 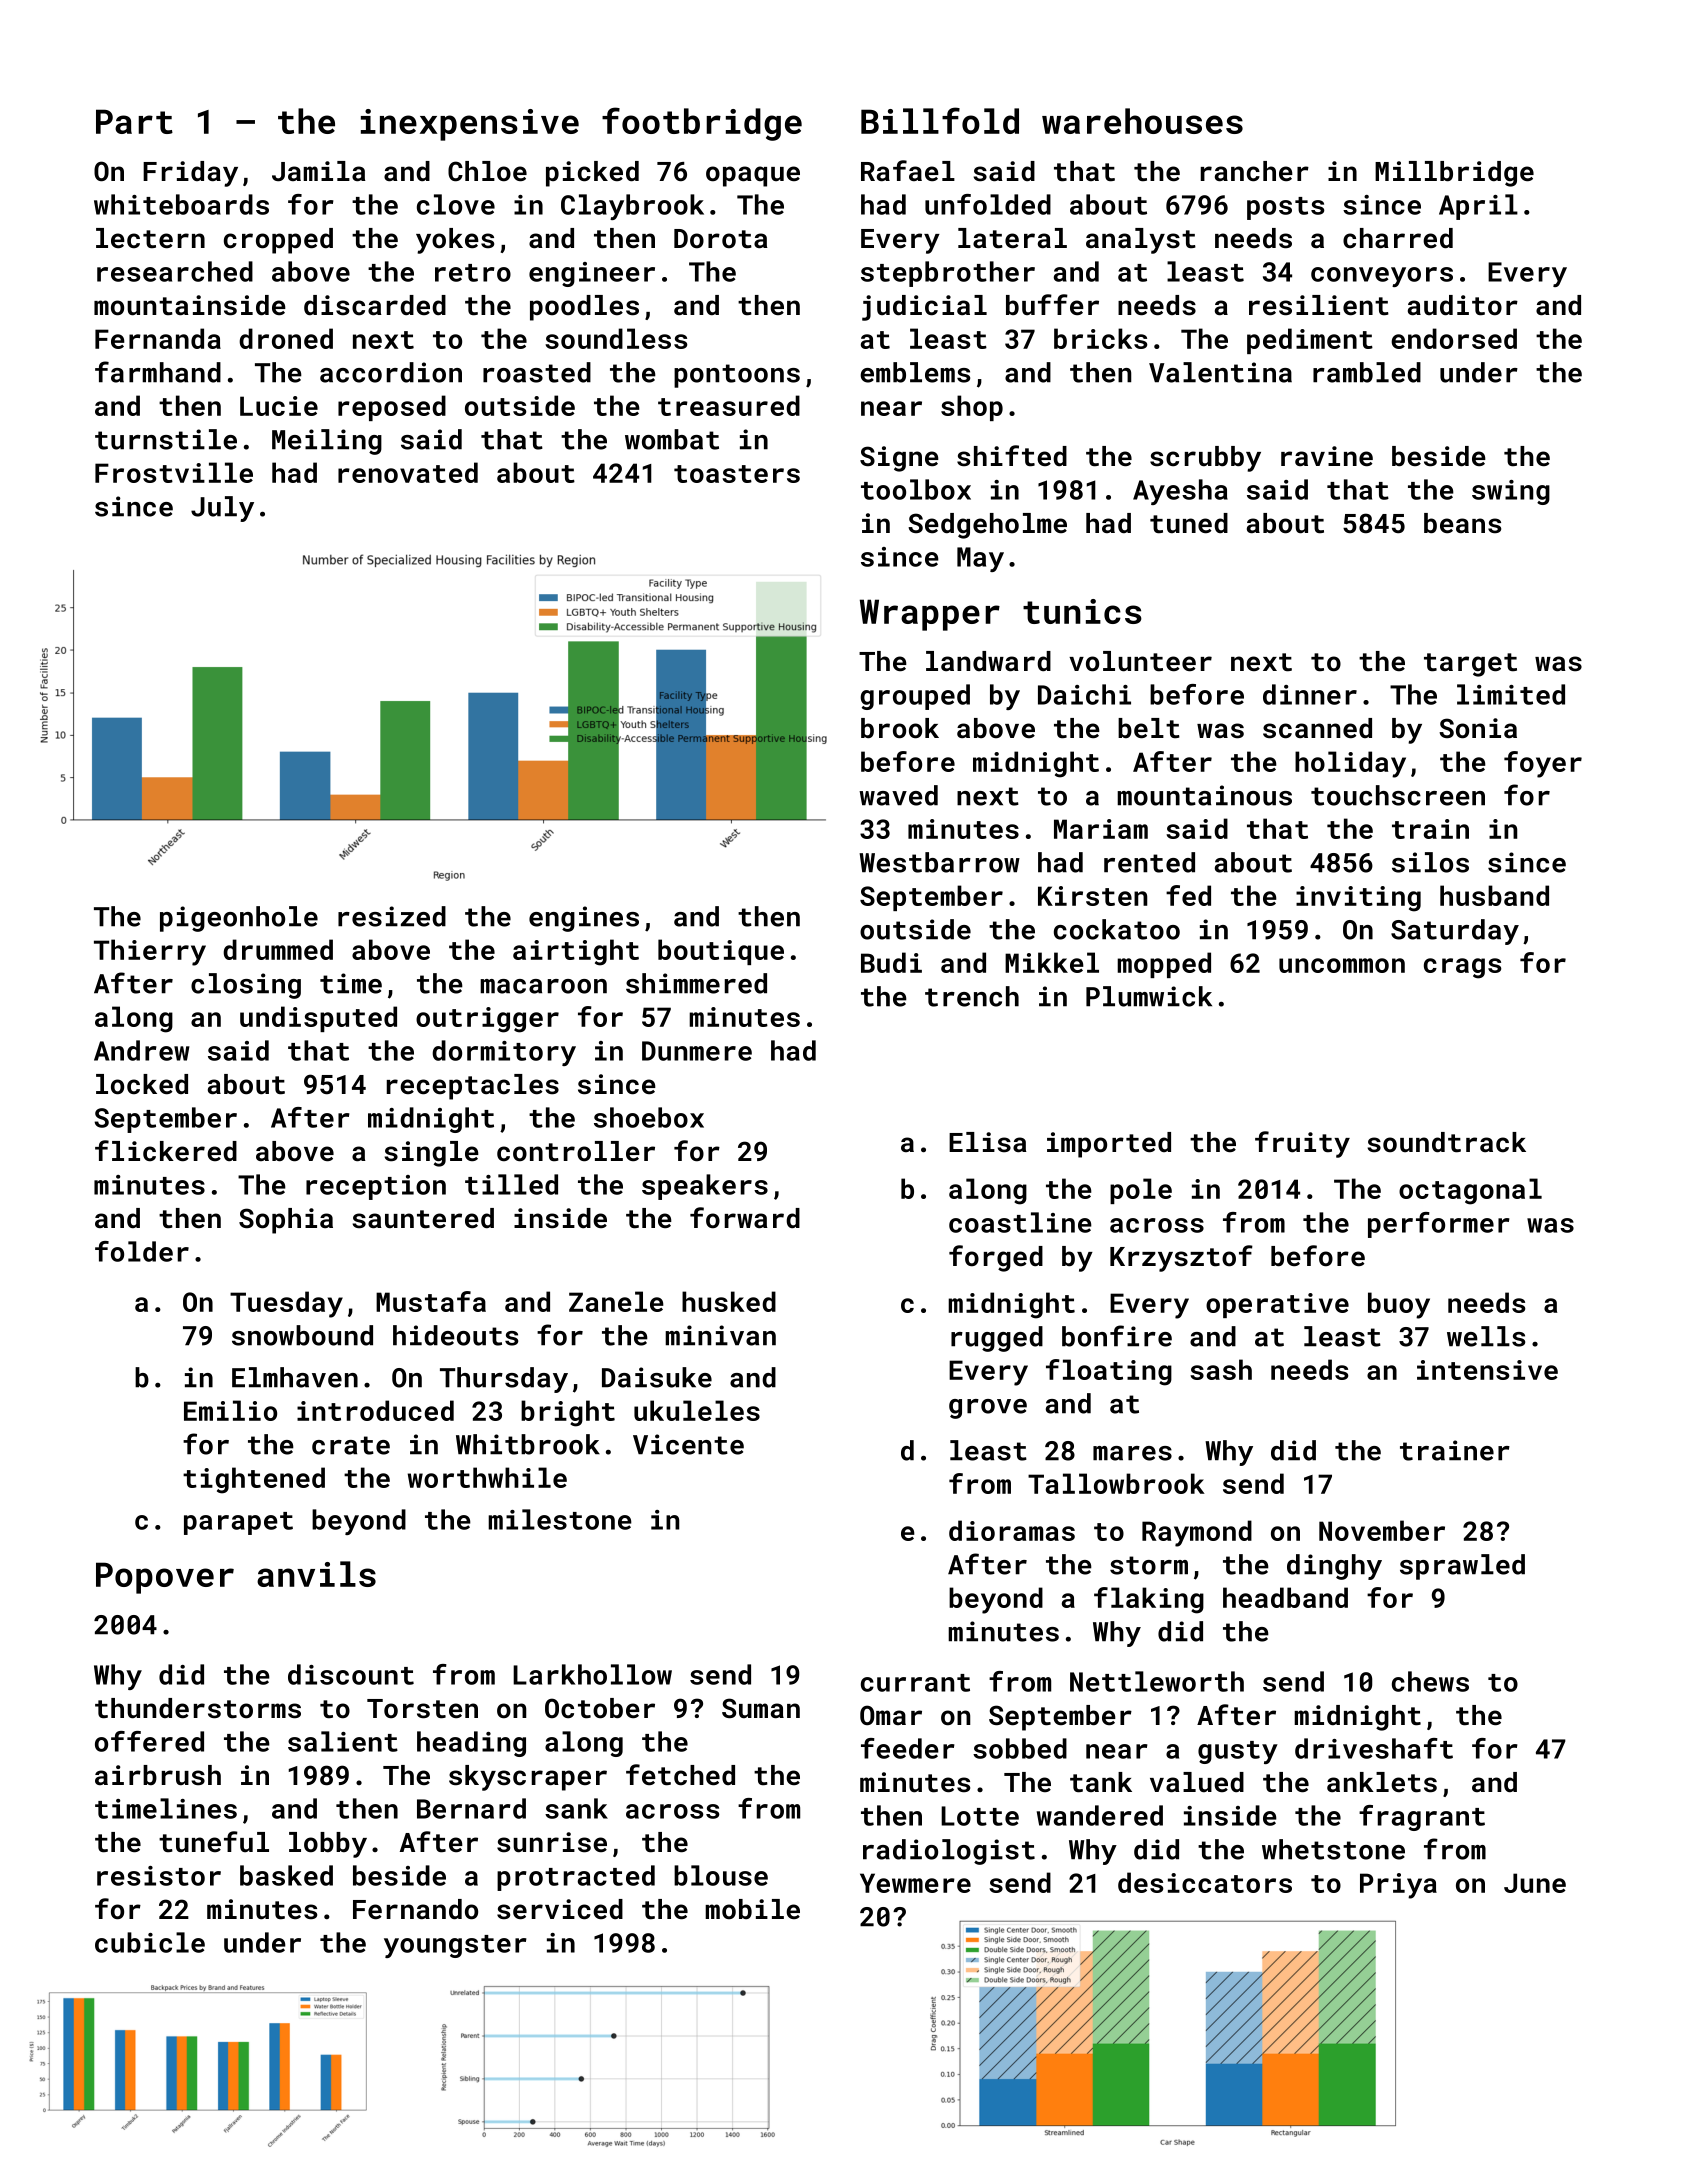 I want to click on forged, so click(x=996, y=1258).
